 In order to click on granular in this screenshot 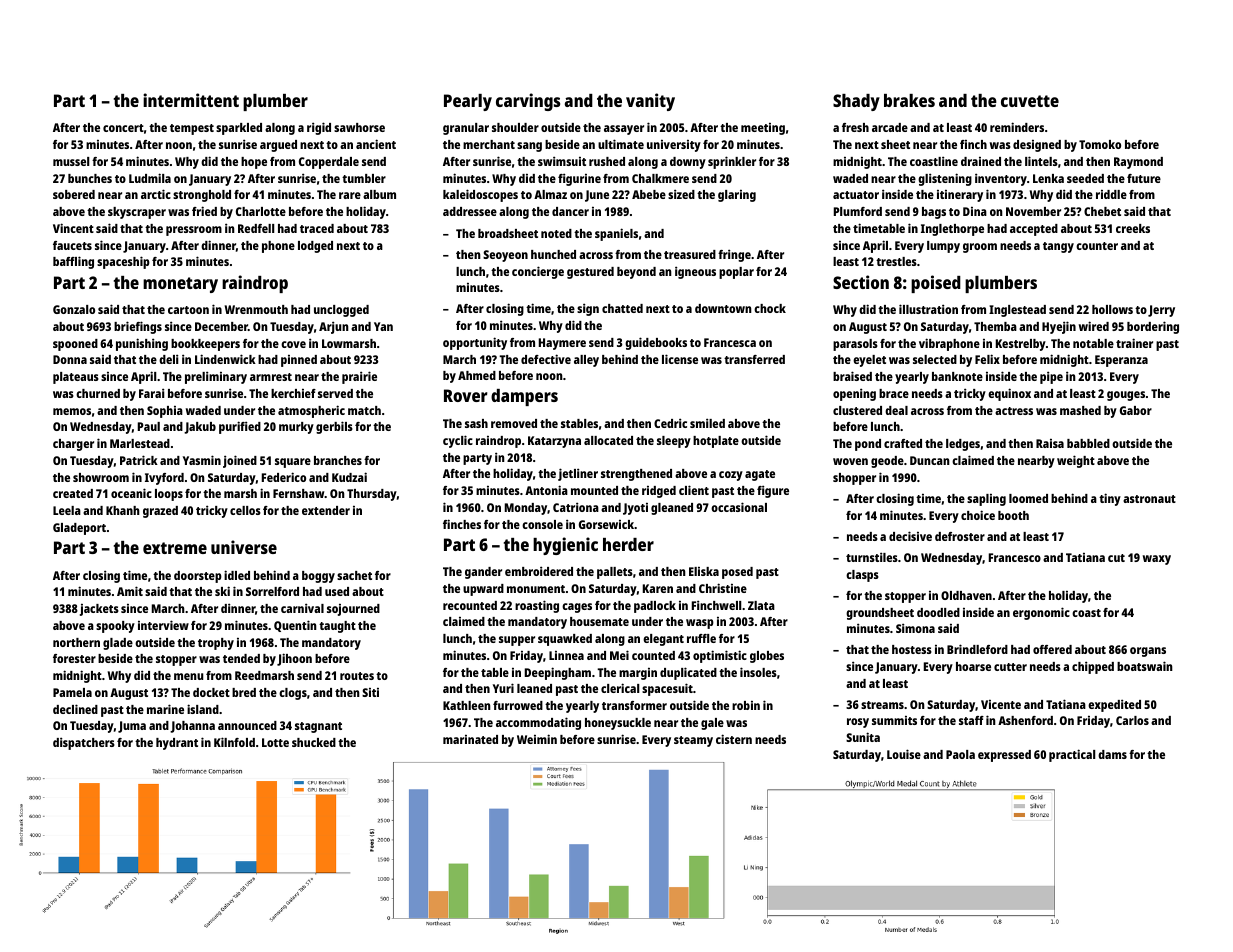, I will do `click(466, 129)`.
